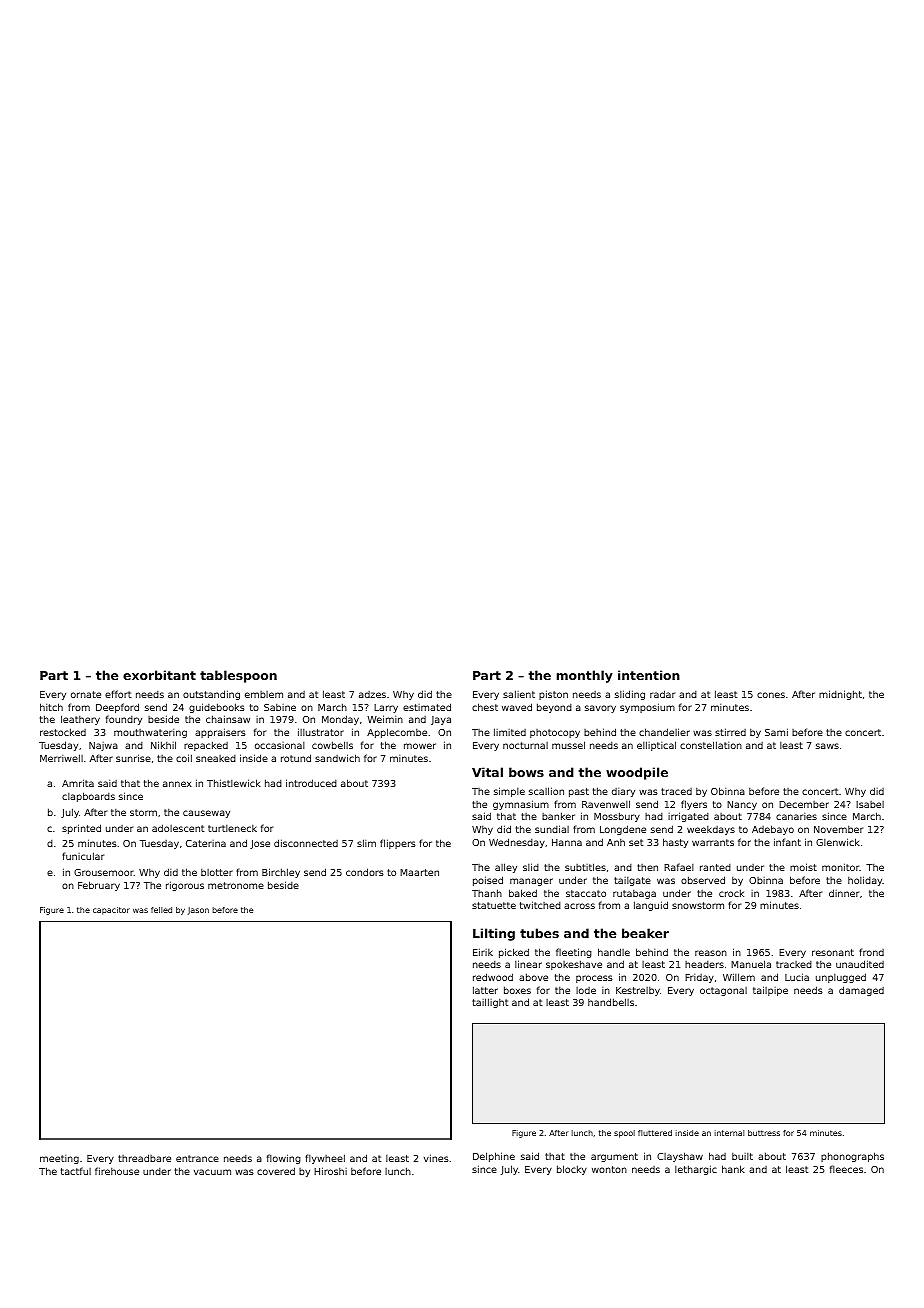 This document has width=924, height=1308. What do you see at coordinates (870, 804) in the document?
I see `Isabel` at bounding box center [870, 804].
